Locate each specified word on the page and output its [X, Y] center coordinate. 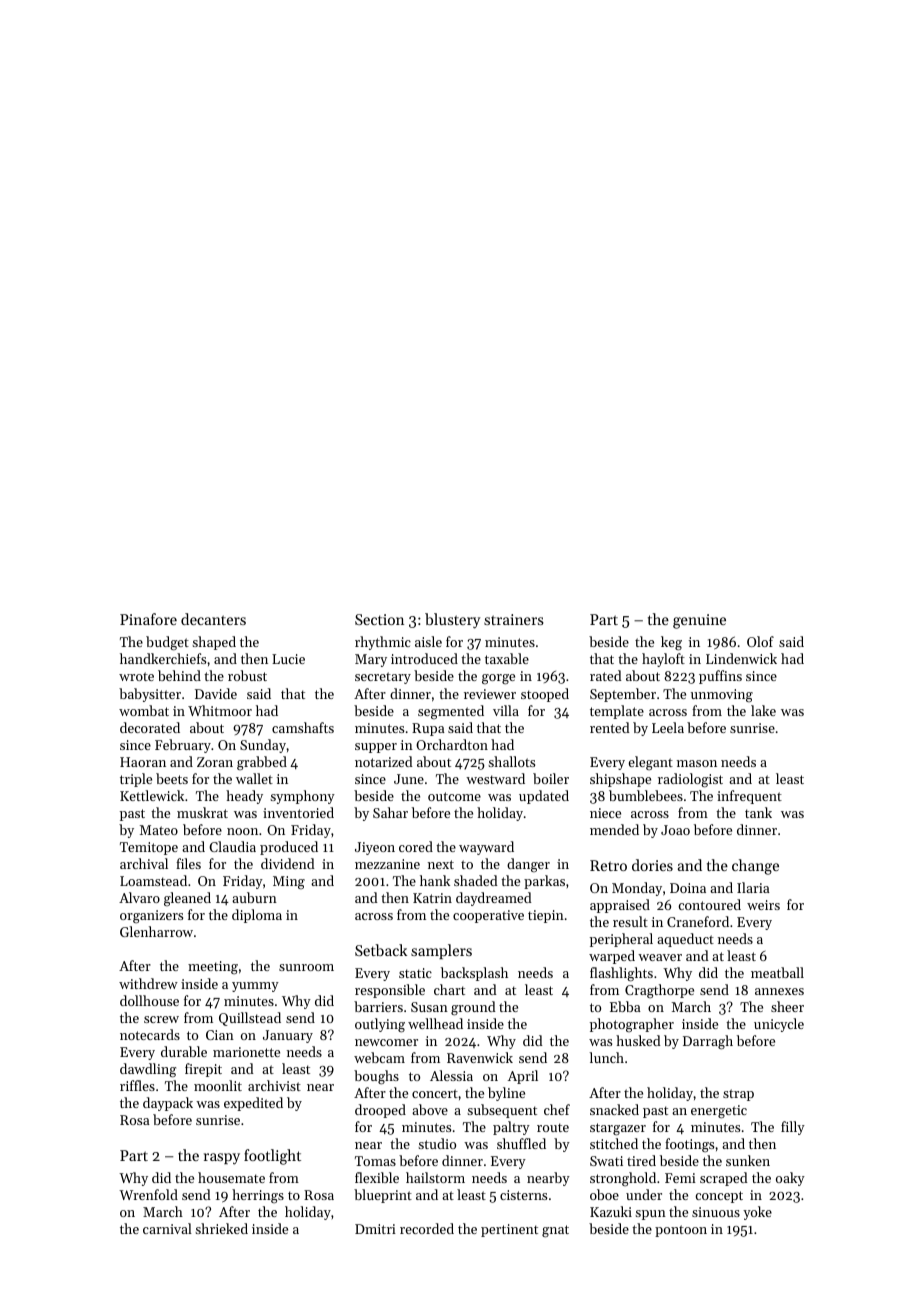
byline [506, 1094]
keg [671, 643]
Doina [688, 888]
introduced [424, 658]
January [288, 1036]
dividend [288, 863]
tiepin [546, 916]
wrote [136, 676]
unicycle [779, 1025]
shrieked [221, 1228]
